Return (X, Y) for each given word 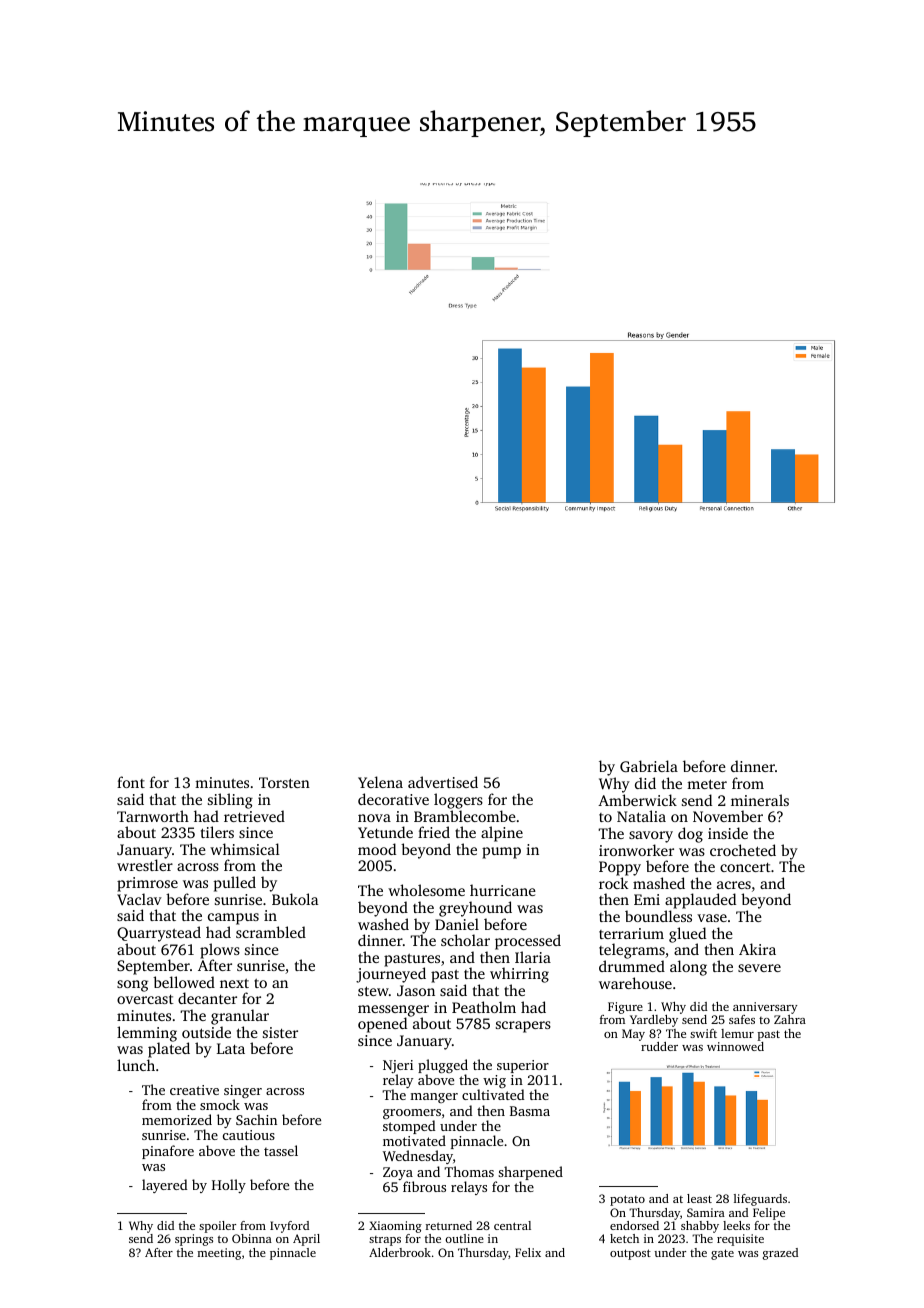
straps (385, 1241)
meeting (219, 1254)
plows (220, 951)
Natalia (641, 816)
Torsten (284, 782)
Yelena (380, 782)
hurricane (503, 890)
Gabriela (649, 766)
